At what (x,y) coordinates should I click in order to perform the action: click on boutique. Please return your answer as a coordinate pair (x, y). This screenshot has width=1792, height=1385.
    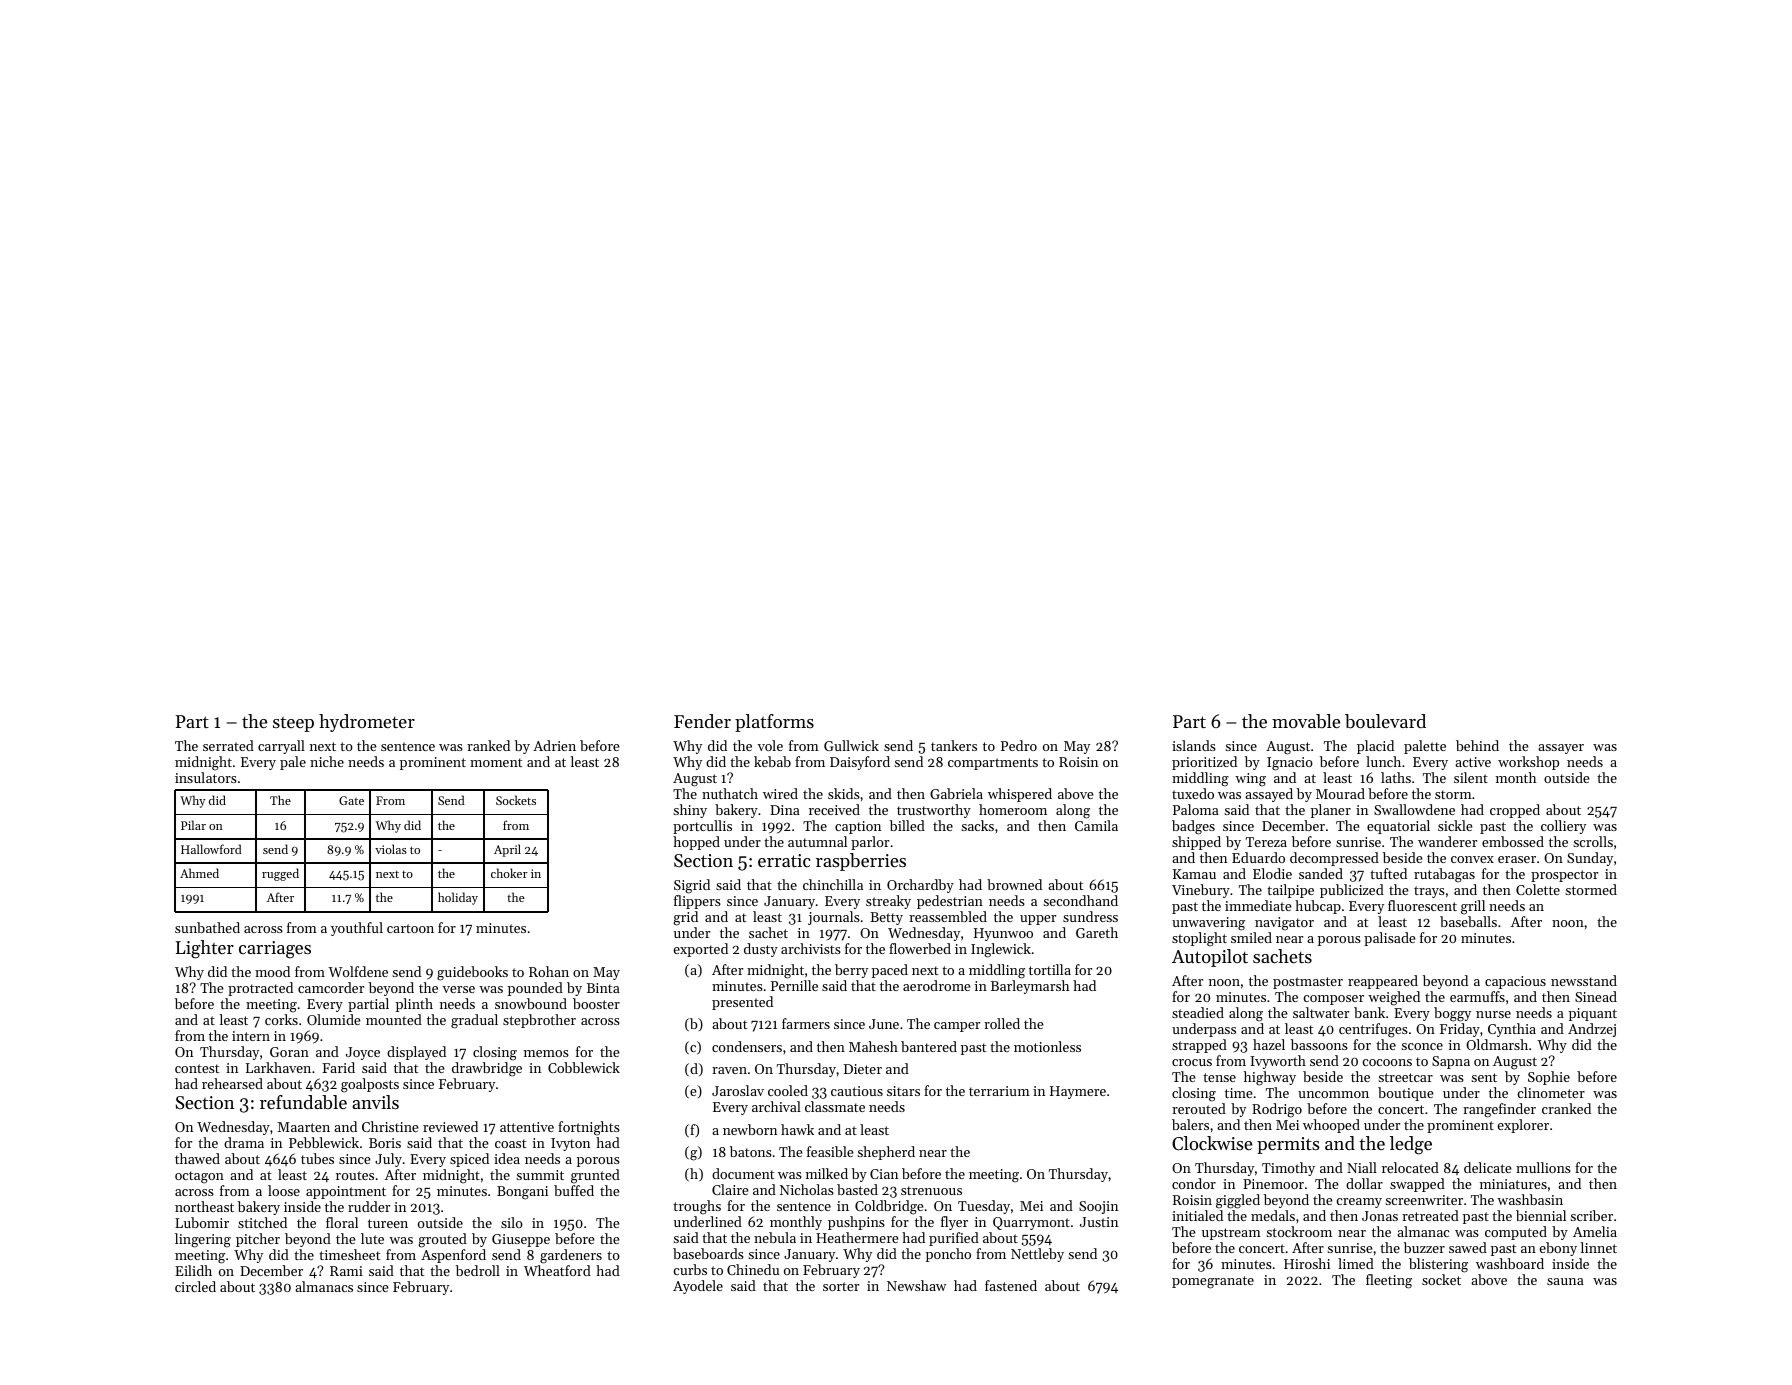
    Looking at the image, I should click on (1406, 1094).
